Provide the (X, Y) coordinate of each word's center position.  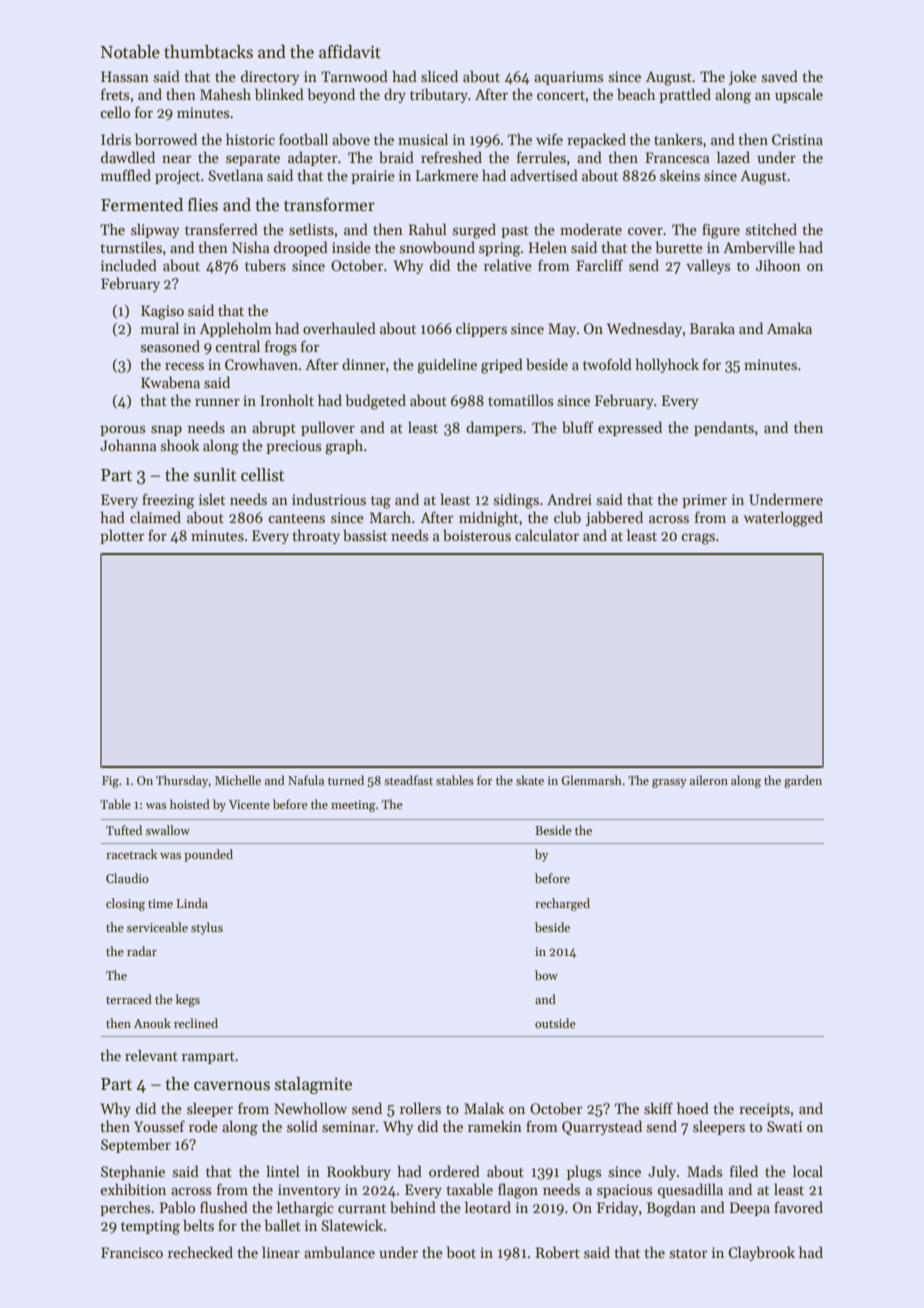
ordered (454, 1171)
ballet (283, 1225)
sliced (439, 76)
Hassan (125, 76)
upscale (799, 95)
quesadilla (690, 1190)
